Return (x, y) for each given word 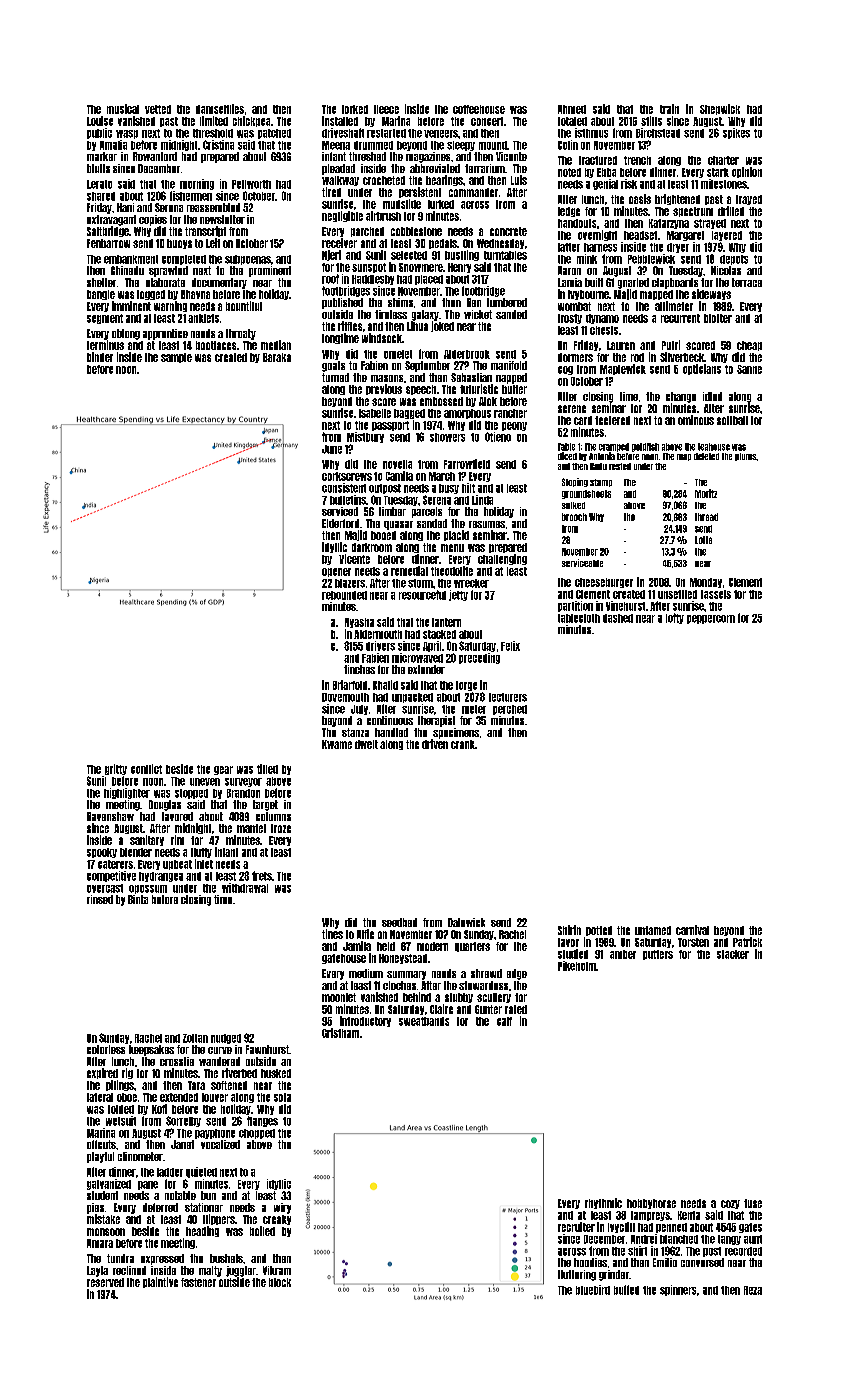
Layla (97, 1271)
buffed (626, 1290)
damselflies (220, 109)
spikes (736, 133)
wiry (282, 1208)
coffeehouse (479, 109)
